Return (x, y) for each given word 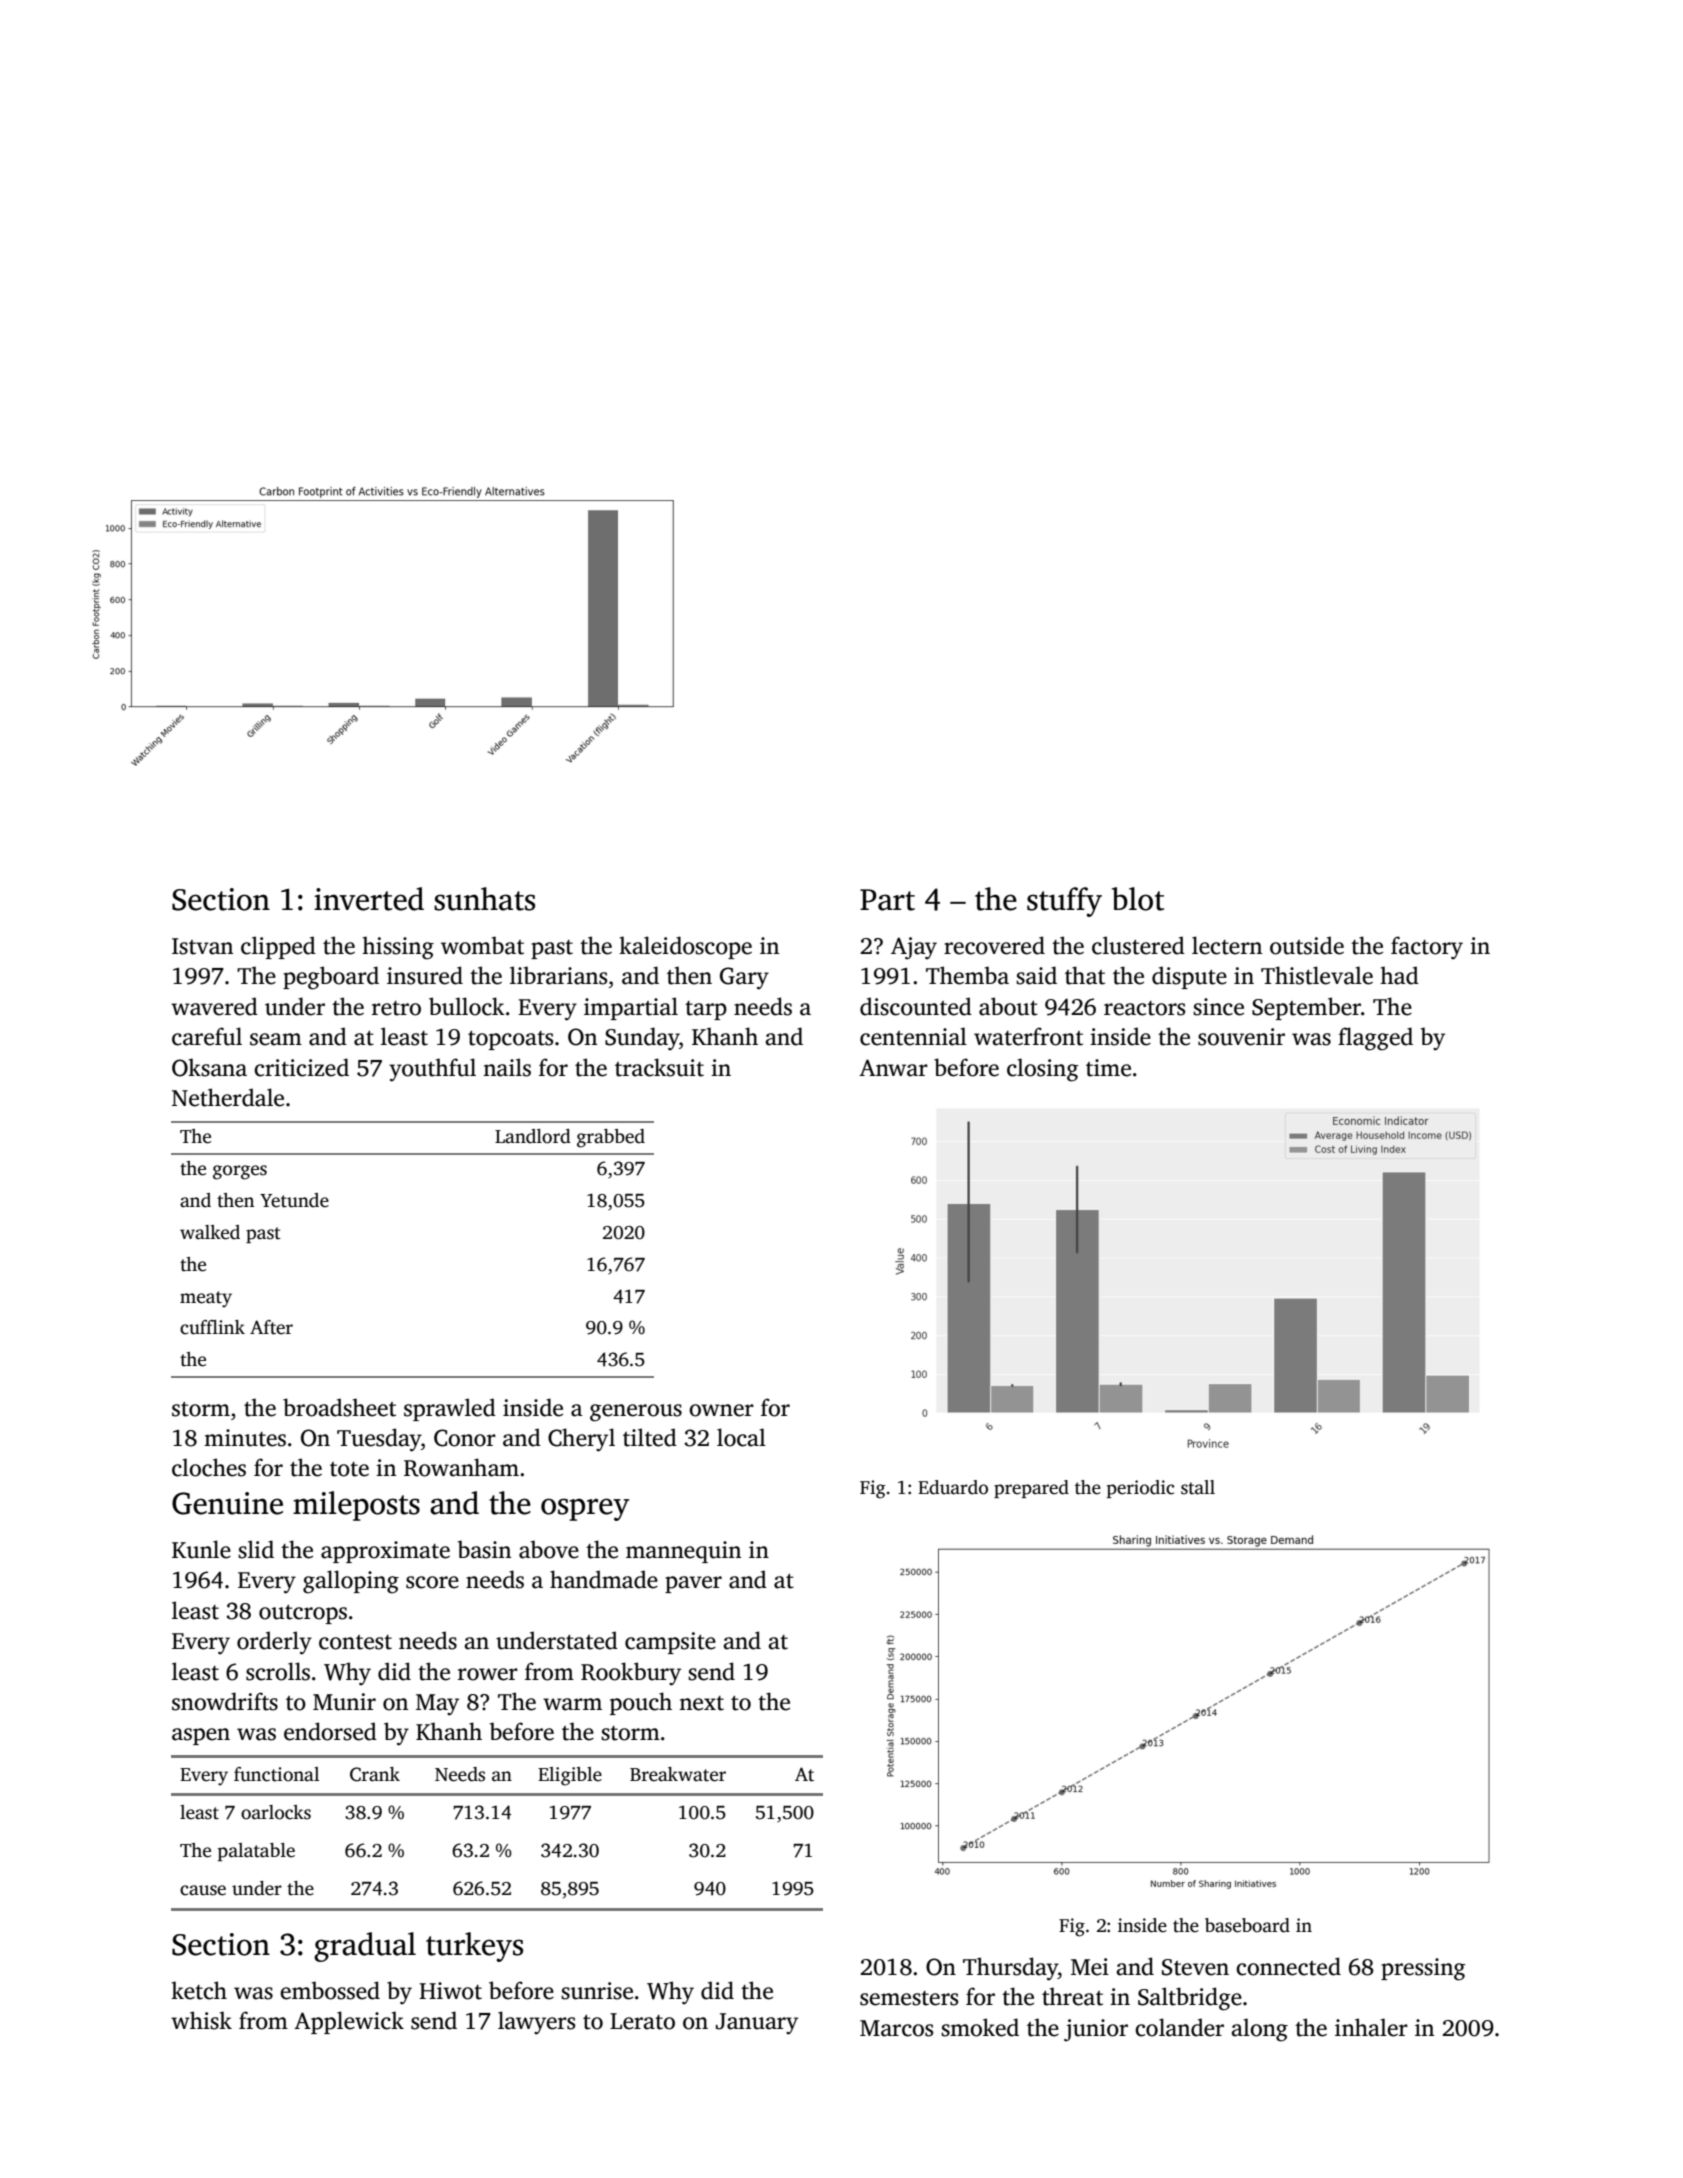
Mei (1090, 1967)
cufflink (212, 1327)
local (741, 1437)
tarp (706, 1010)
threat (1072, 1996)
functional (276, 1774)
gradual (365, 1947)
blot (1138, 899)
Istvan (202, 946)
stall (1198, 1487)
